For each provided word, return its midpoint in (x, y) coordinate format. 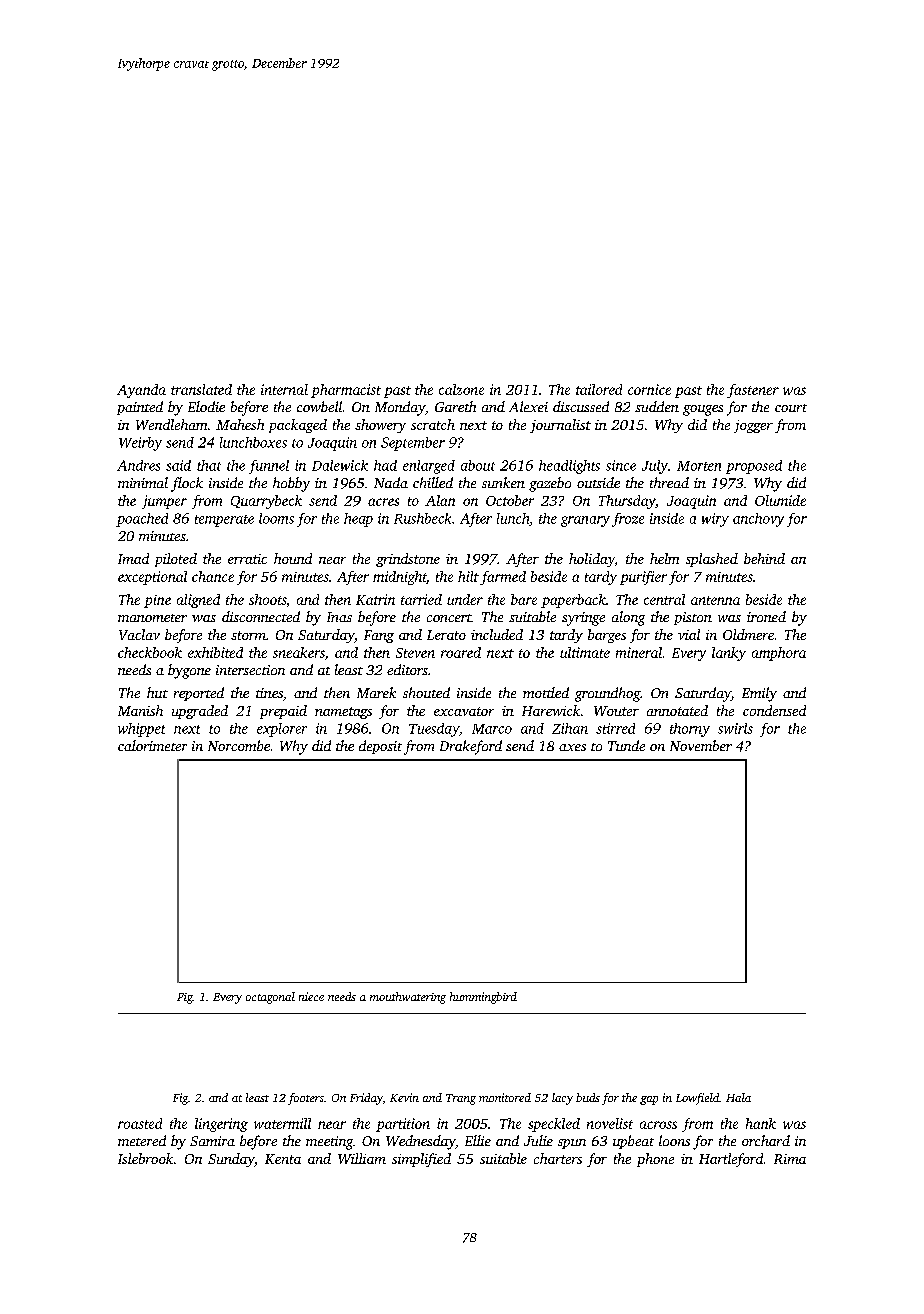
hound (293, 558)
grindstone (408, 560)
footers (306, 1099)
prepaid (283, 712)
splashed (712, 560)
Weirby (140, 444)
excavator (464, 711)
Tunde (626, 745)
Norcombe (239, 745)
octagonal (270, 998)
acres (383, 502)
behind (764, 558)
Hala (738, 1097)
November (701, 745)
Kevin (404, 1097)
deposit (380, 747)
